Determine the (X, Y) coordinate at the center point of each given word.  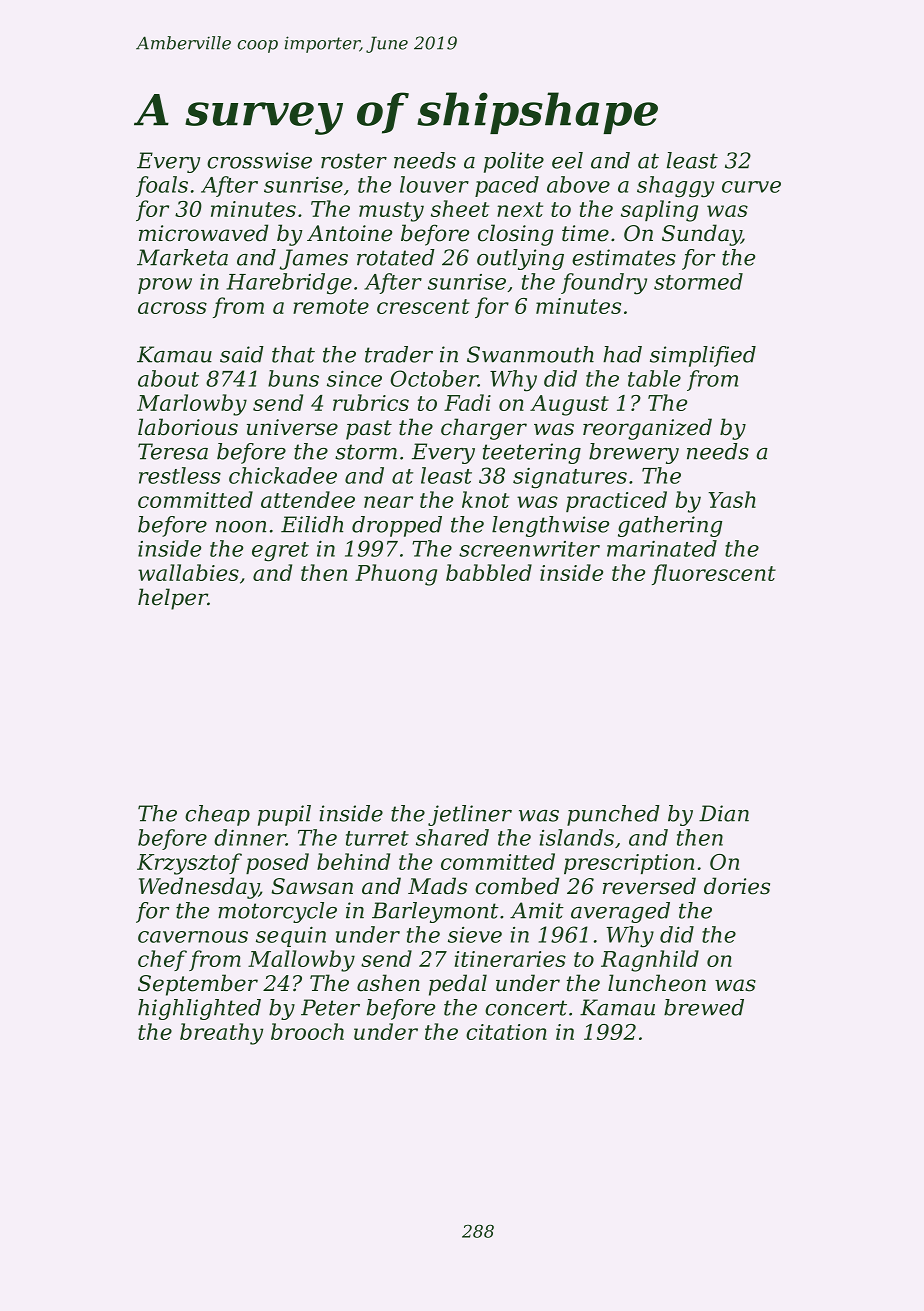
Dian (724, 813)
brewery (634, 453)
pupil (284, 815)
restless (180, 475)
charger (484, 429)
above (578, 184)
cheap (217, 815)
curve (751, 187)
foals (162, 186)
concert (526, 1008)
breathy (221, 1034)
